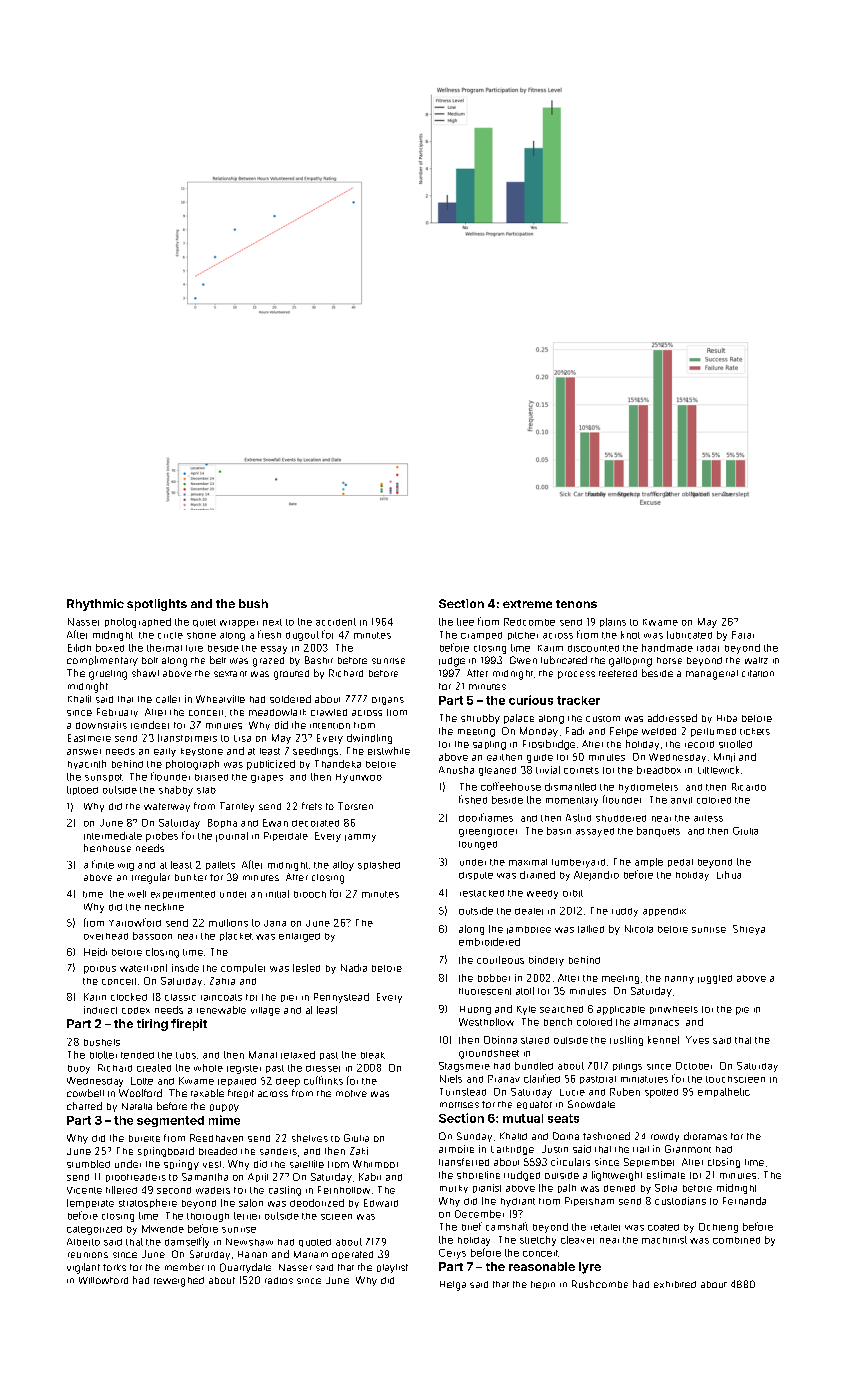 This screenshot has width=849, height=1400. Describe the element at coordinates (242, 738) in the screenshot. I see `Lisa` at that location.
